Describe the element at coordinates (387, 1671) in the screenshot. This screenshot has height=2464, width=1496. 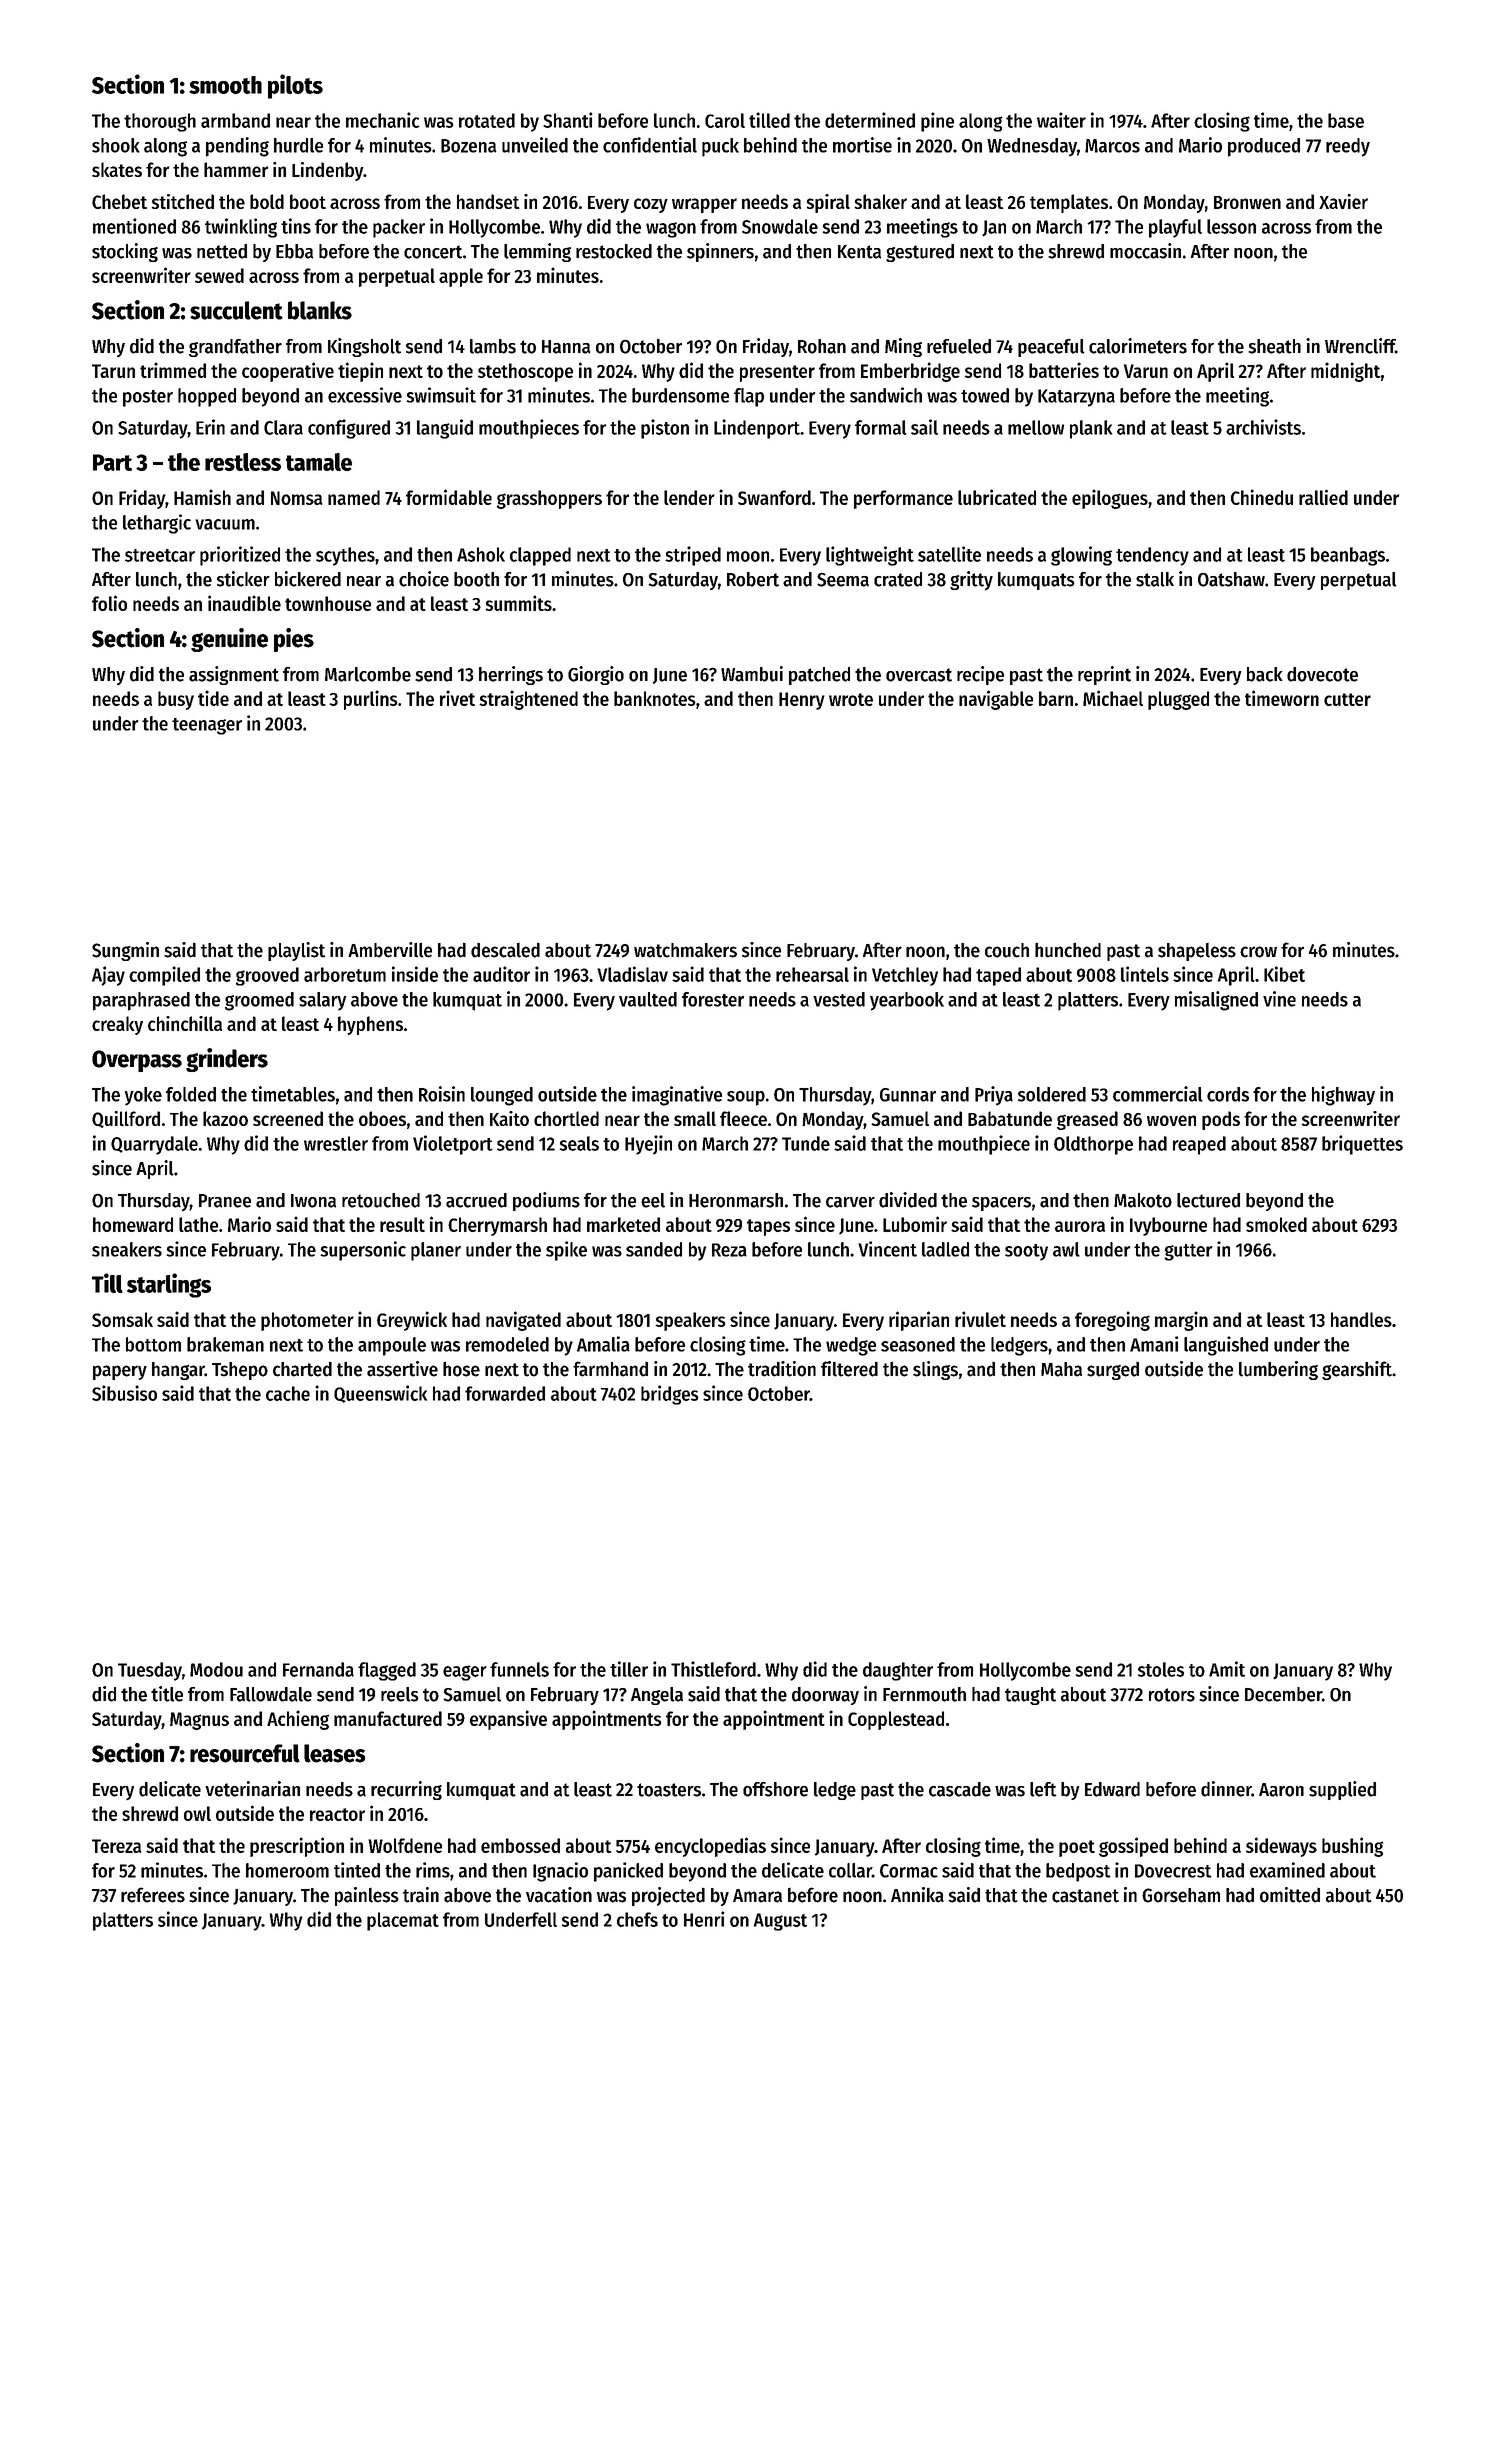
I see `flagged` at that location.
